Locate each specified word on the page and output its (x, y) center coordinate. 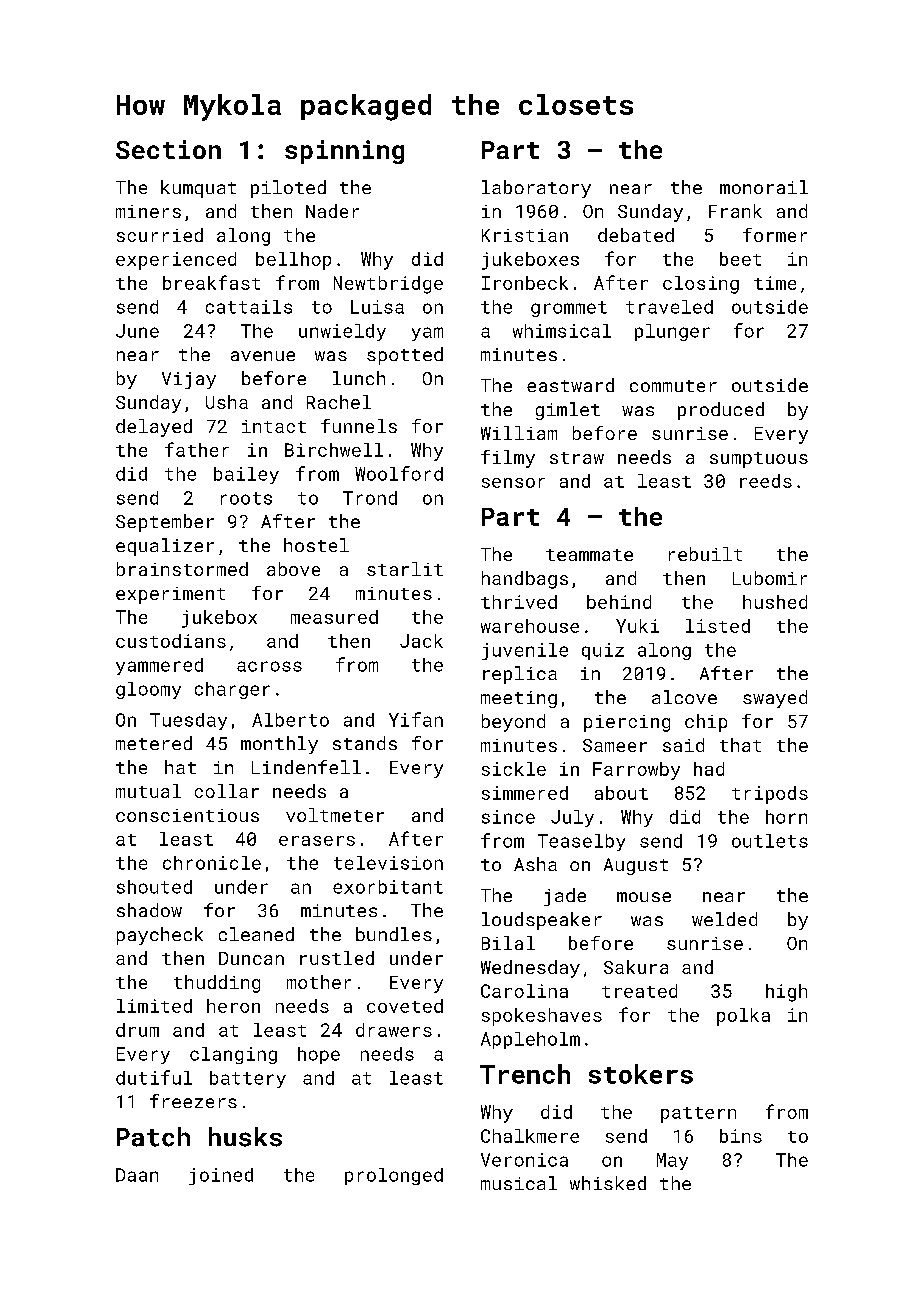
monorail (764, 187)
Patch (153, 1137)
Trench (525, 1074)
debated (636, 235)
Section (168, 149)
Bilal (508, 943)
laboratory (536, 189)
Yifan (416, 719)
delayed (154, 428)
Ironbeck (525, 283)
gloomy (148, 690)
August (636, 866)
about (621, 793)
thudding (217, 984)
